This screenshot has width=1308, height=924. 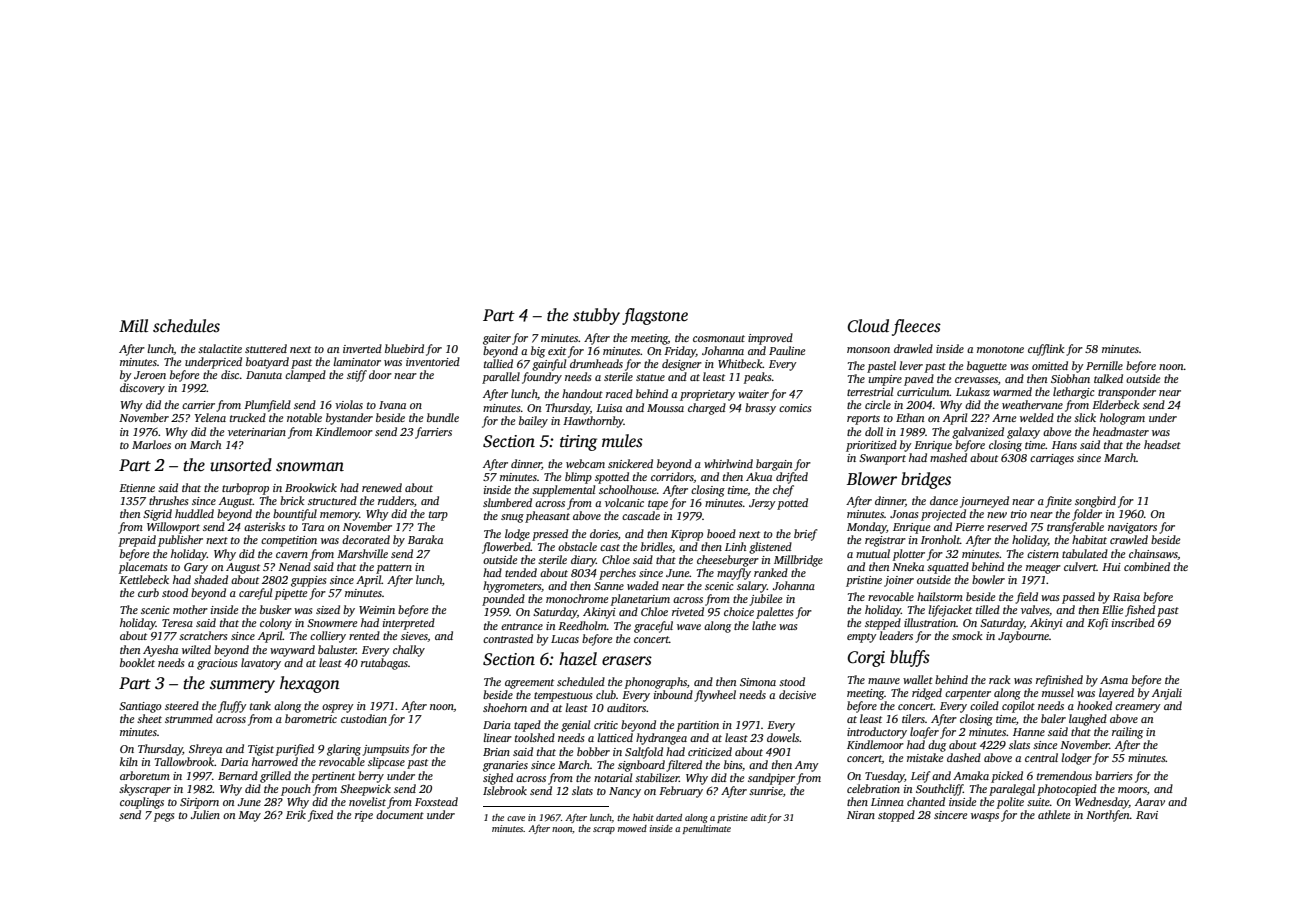 I want to click on crawled, so click(x=1129, y=539).
